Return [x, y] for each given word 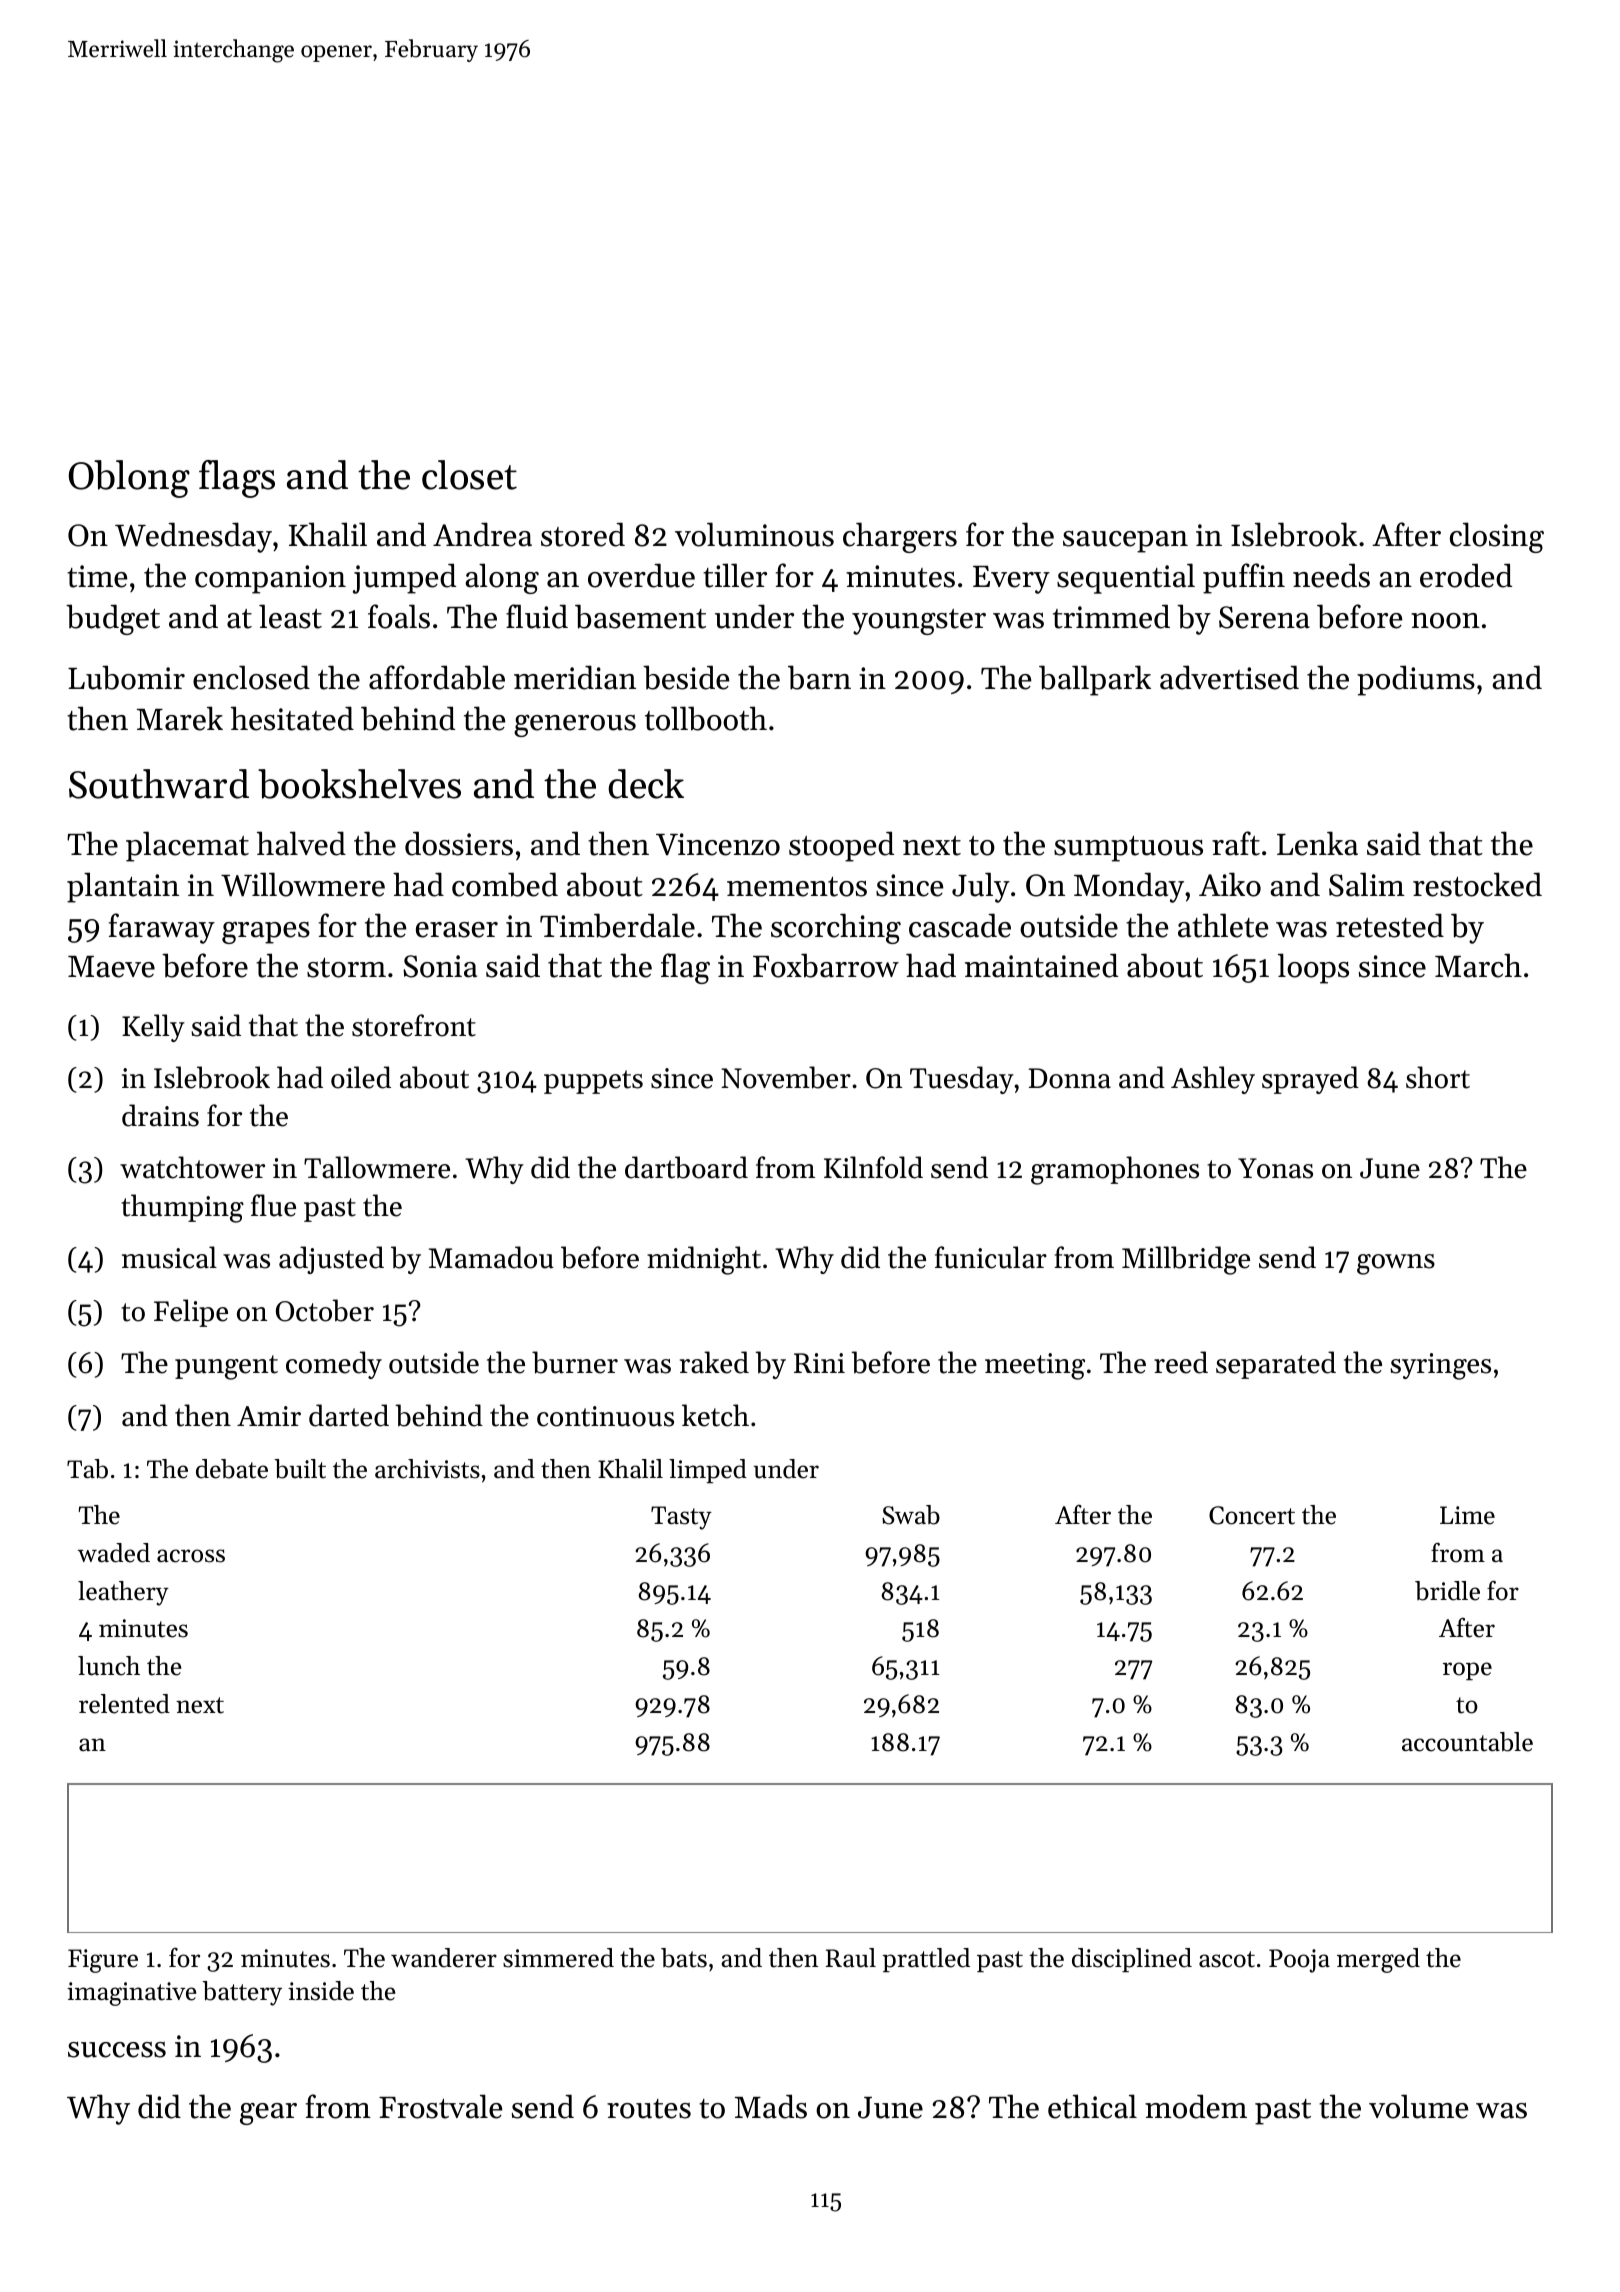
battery [242, 1993]
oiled [361, 1077]
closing [1497, 537]
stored [583, 534]
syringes [1440, 1366]
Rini [819, 1363]
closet [469, 475]
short [1438, 1077]
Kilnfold [873, 1167]
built [300, 1469]
